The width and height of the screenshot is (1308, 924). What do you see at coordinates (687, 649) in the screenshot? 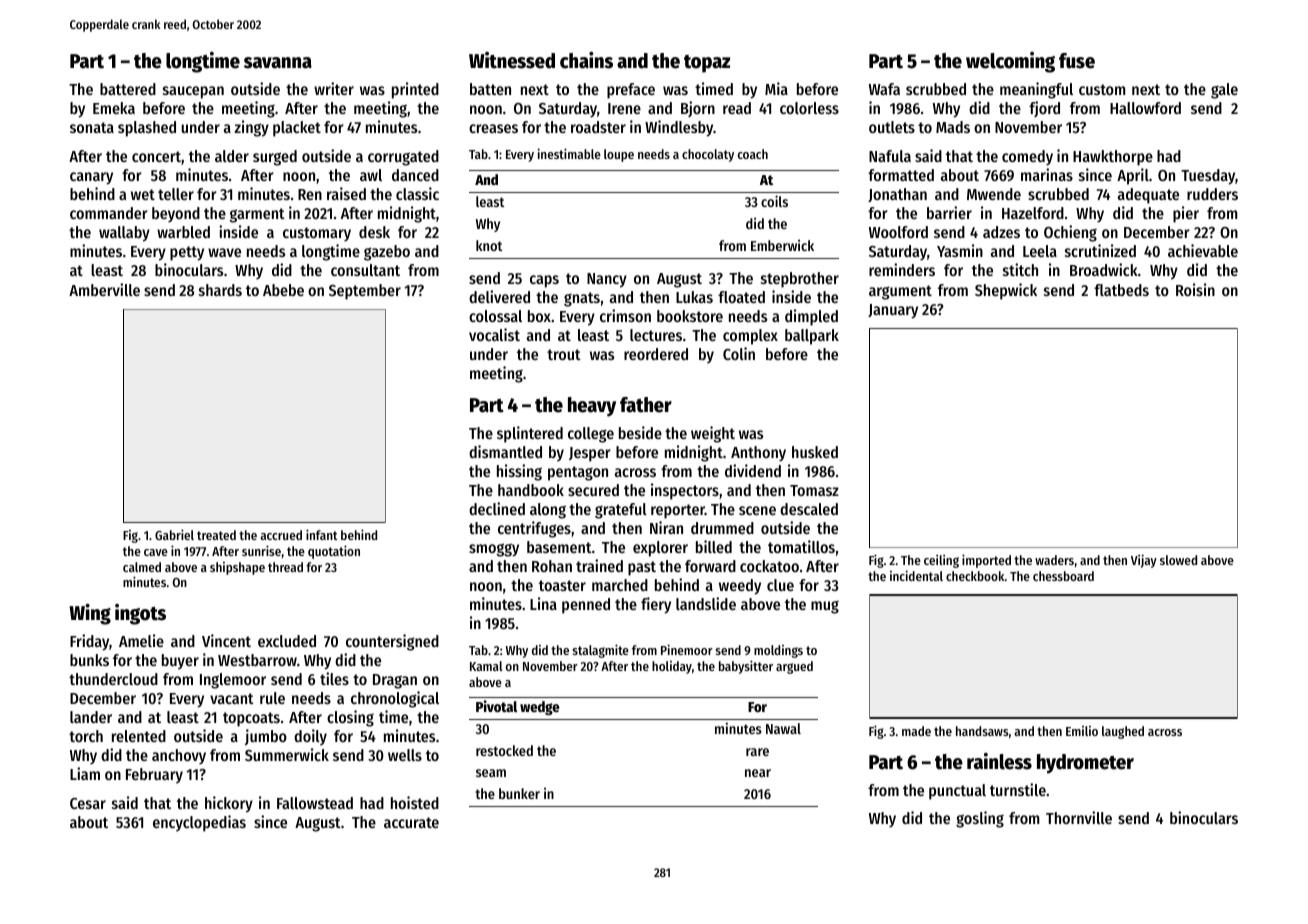
I see `Pinemoor` at bounding box center [687, 649].
